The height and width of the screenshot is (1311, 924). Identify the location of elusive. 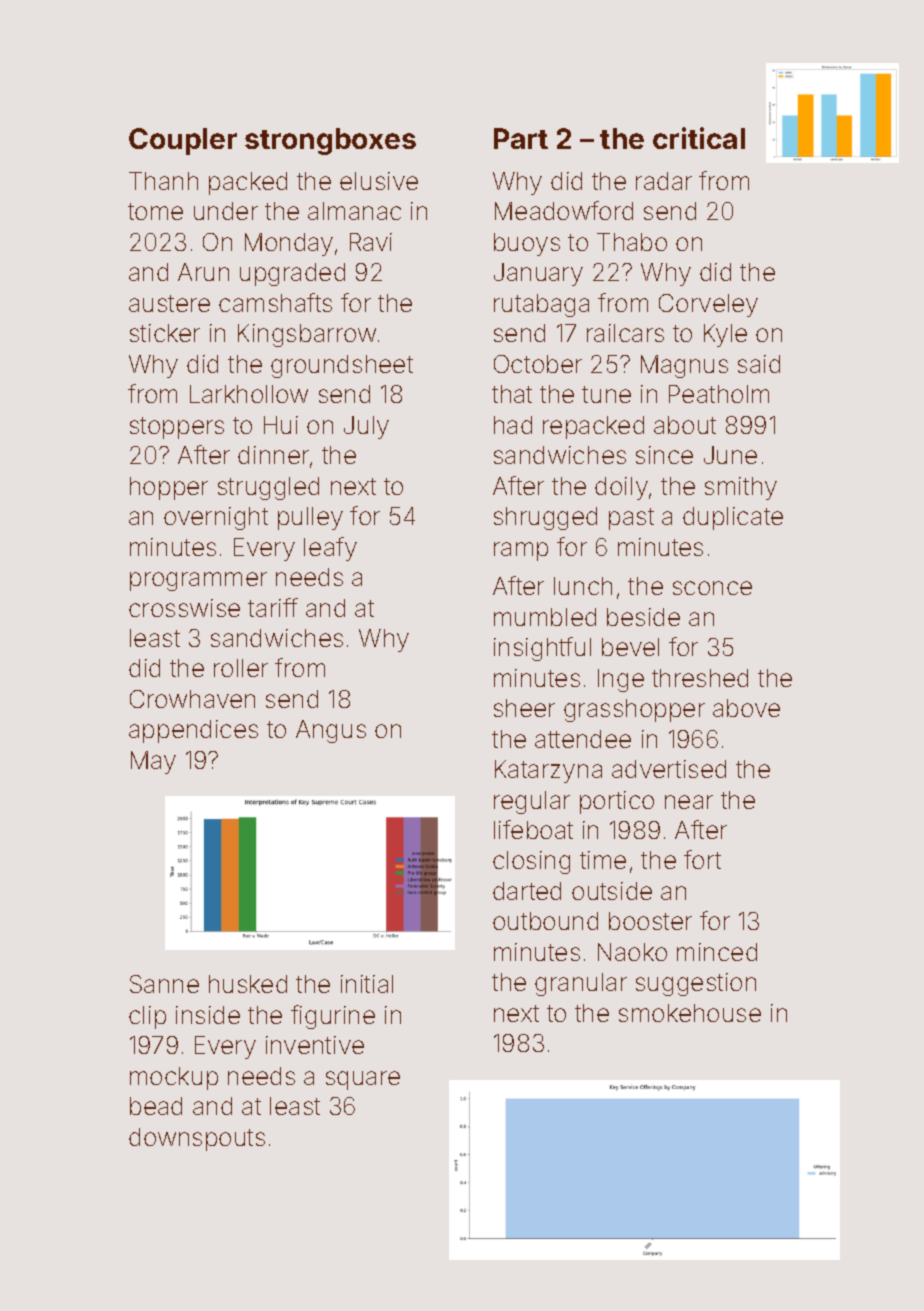
(379, 181).
